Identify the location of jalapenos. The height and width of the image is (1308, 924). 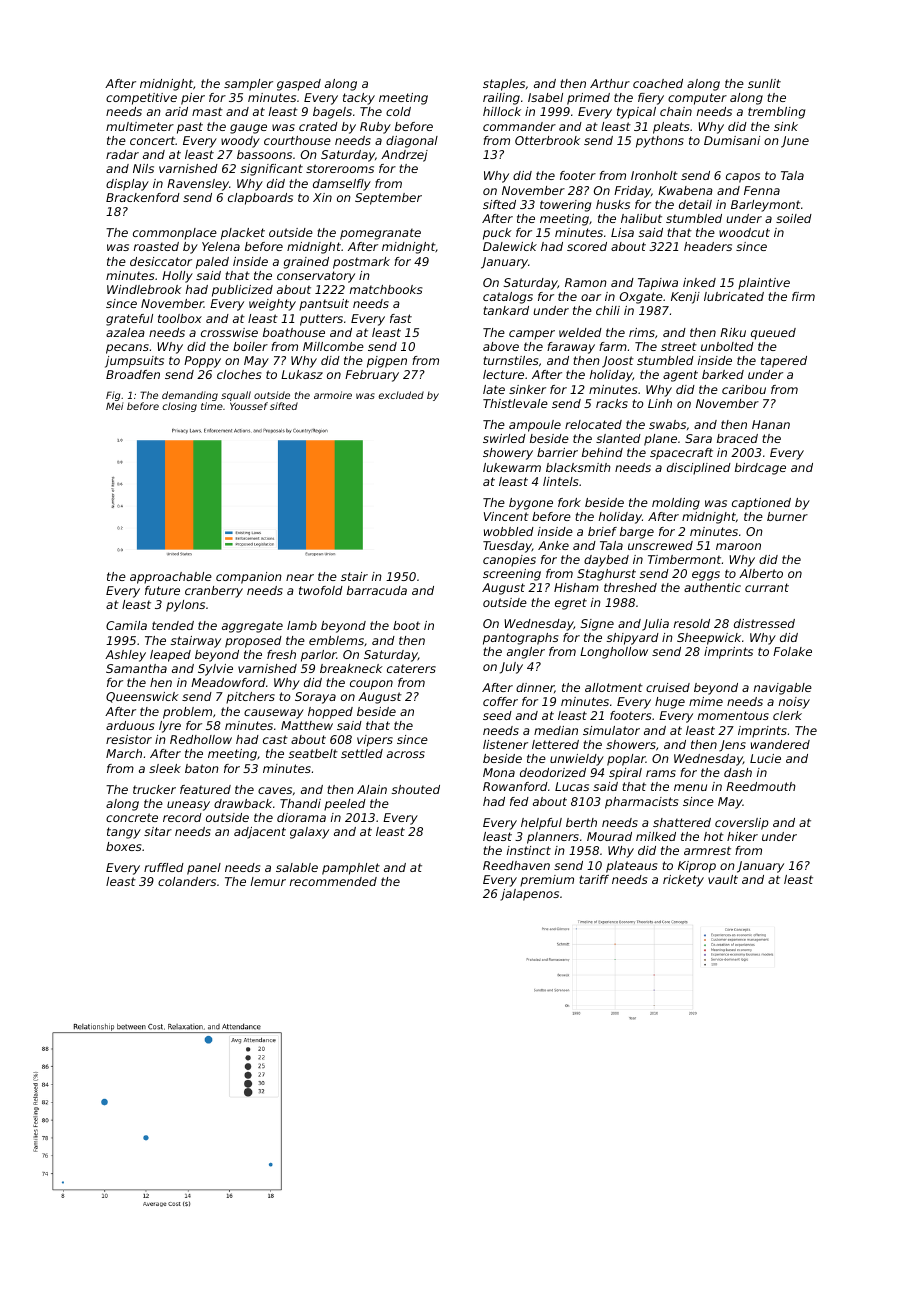
(529, 895).
